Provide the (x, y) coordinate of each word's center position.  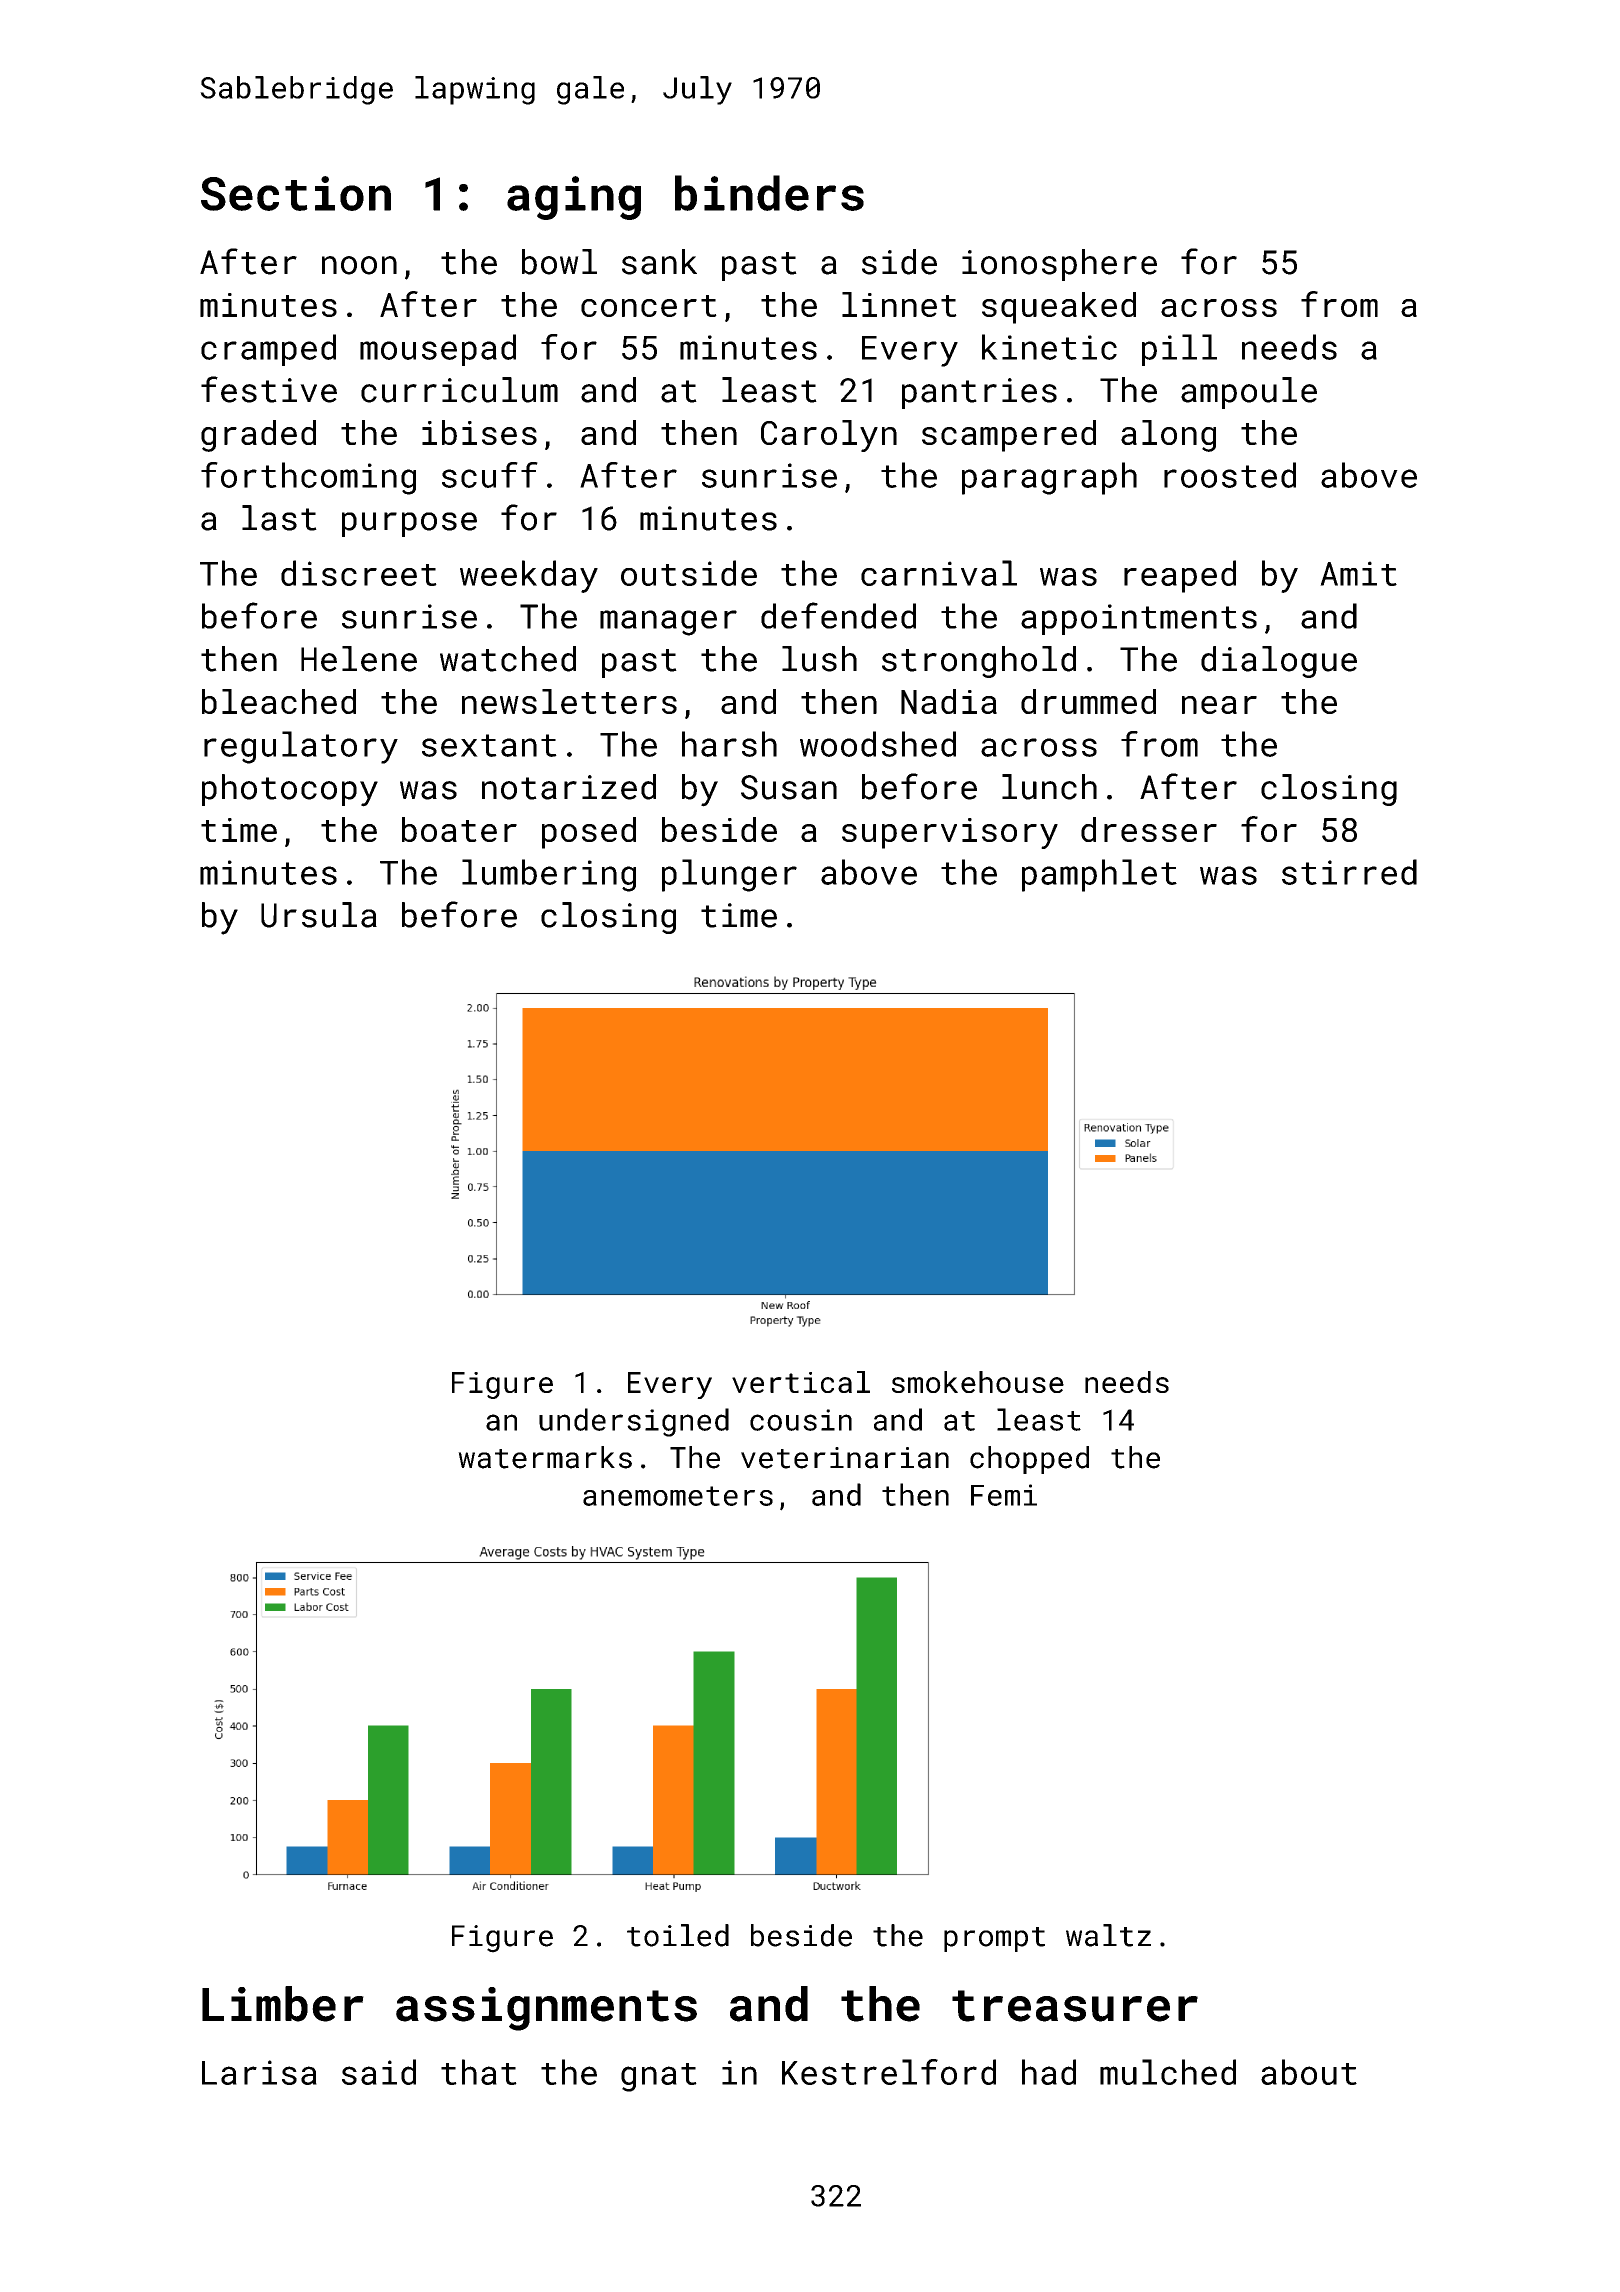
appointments (1139, 619)
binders (769, 193)
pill (1179, 350)
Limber (283, 2004)
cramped (268, 350)
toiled (678, 1935)
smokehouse (978, 1382)
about (1309, 2072)
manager (668, 623)
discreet (359, 573)
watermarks (545, 1457)
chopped (1029, 1460)
